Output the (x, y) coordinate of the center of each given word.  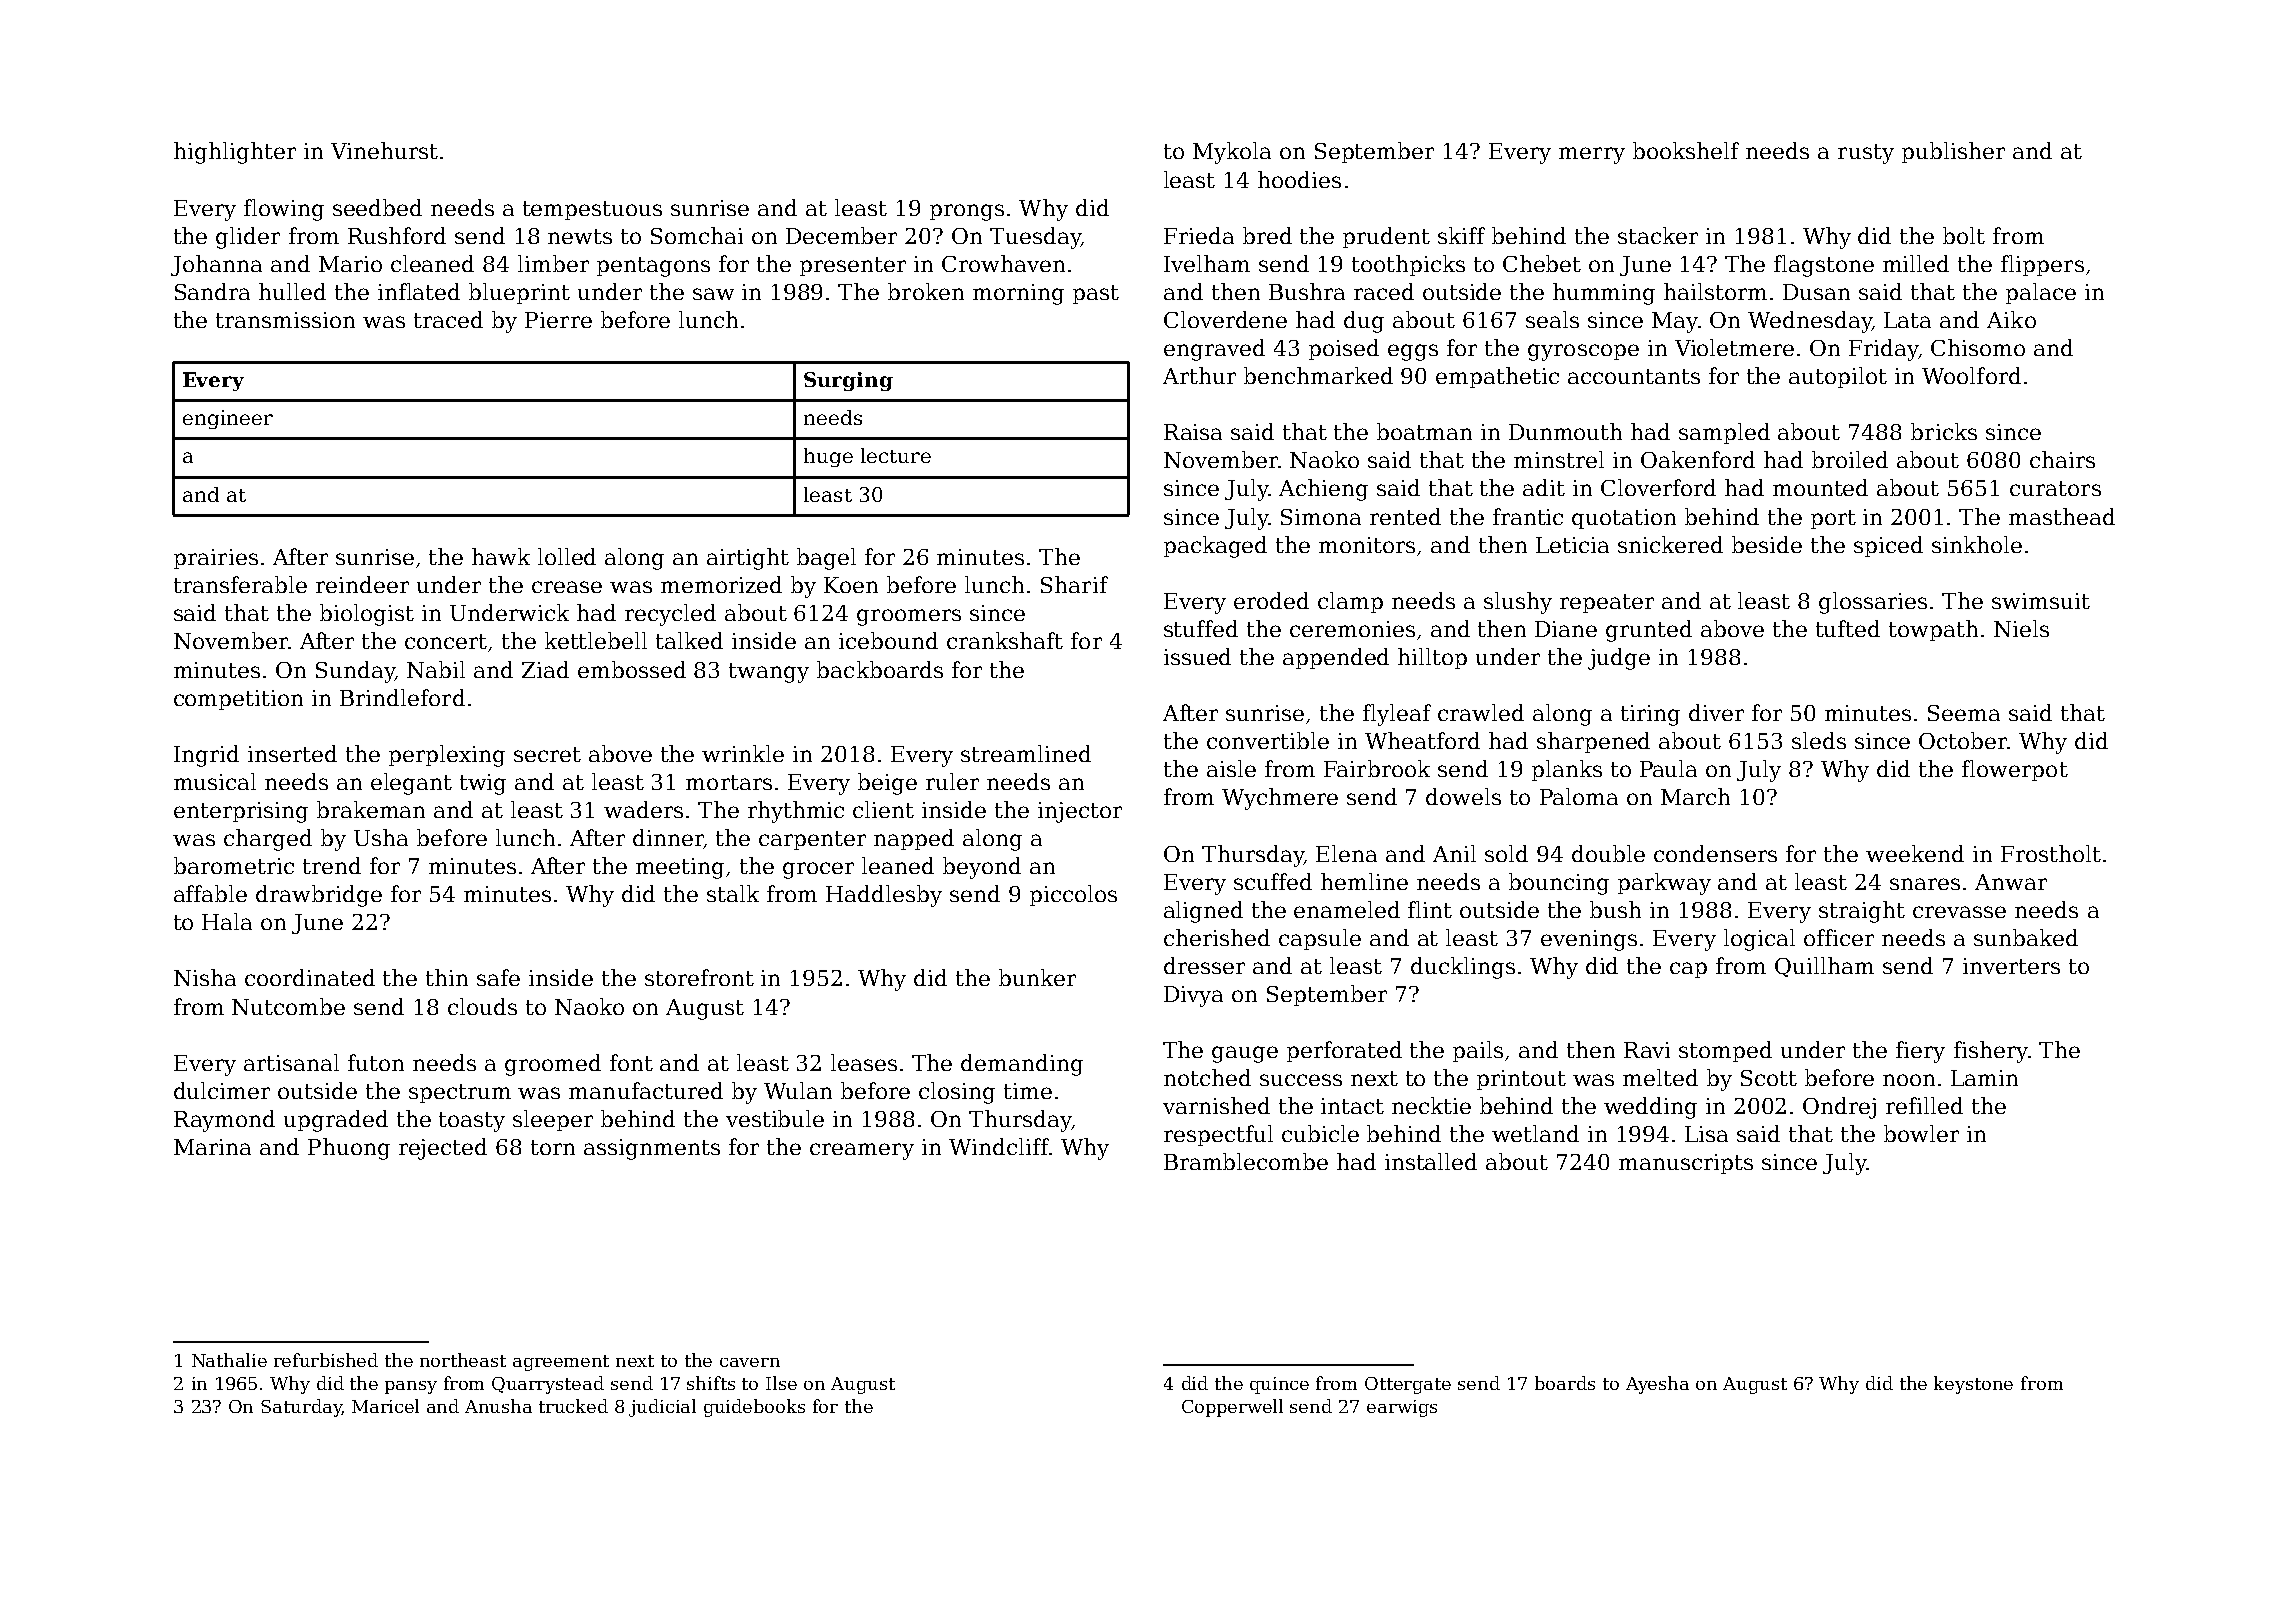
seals (1552, 319)
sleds (1819, 740)
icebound (888, 640)
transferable (240, 584)
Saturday (301, 1408)
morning (1018, 294)
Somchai (697, 235)
